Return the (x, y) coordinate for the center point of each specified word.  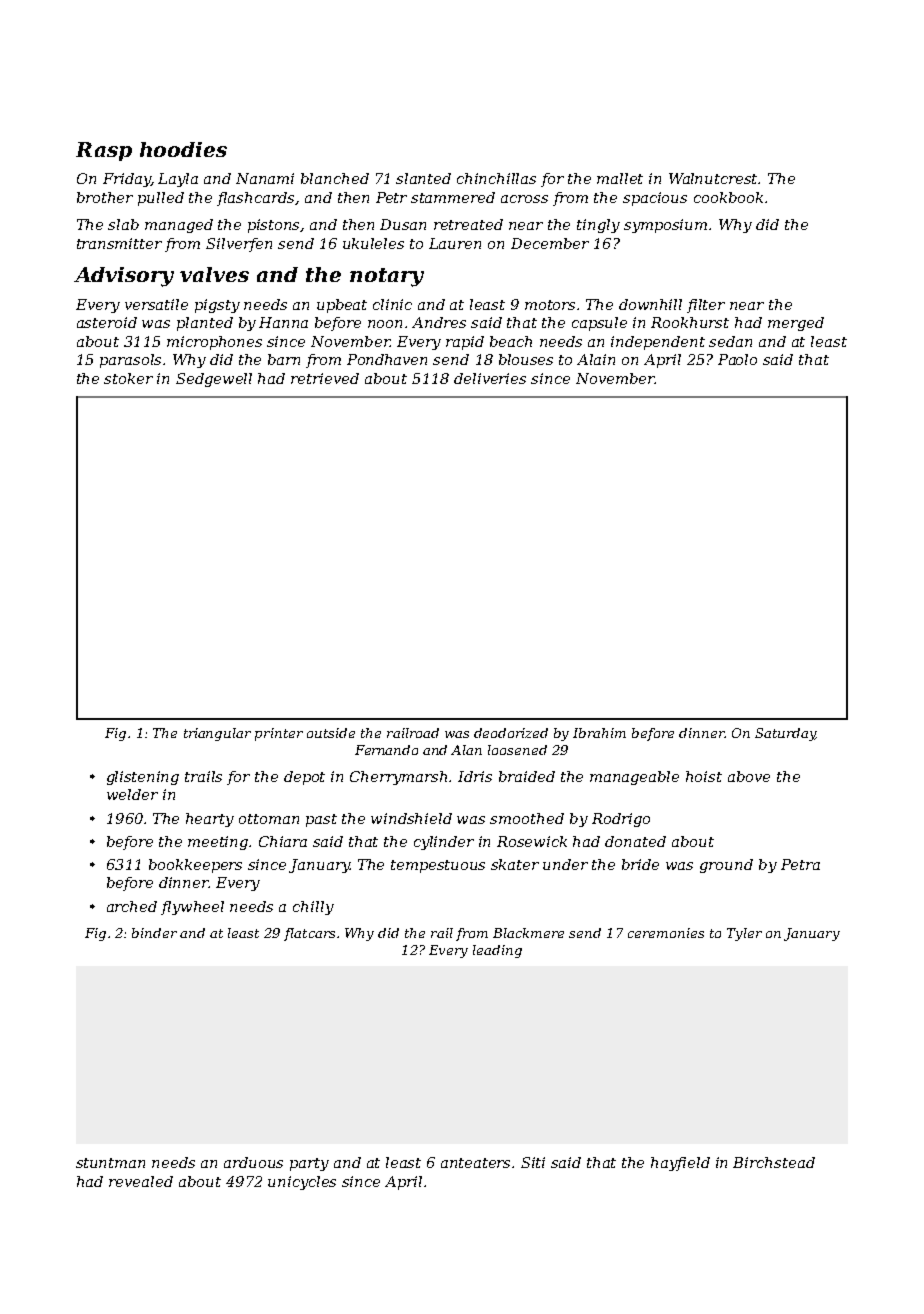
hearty (210, 820)
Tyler (744, 934)
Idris (475, 776)
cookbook (728, 197)
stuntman (110, 1163)
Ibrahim (599, 733)
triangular (217, 734)
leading (497, 951)
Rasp (104, 151)
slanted (423, 178)
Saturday (785, 734)
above (749, 776)
